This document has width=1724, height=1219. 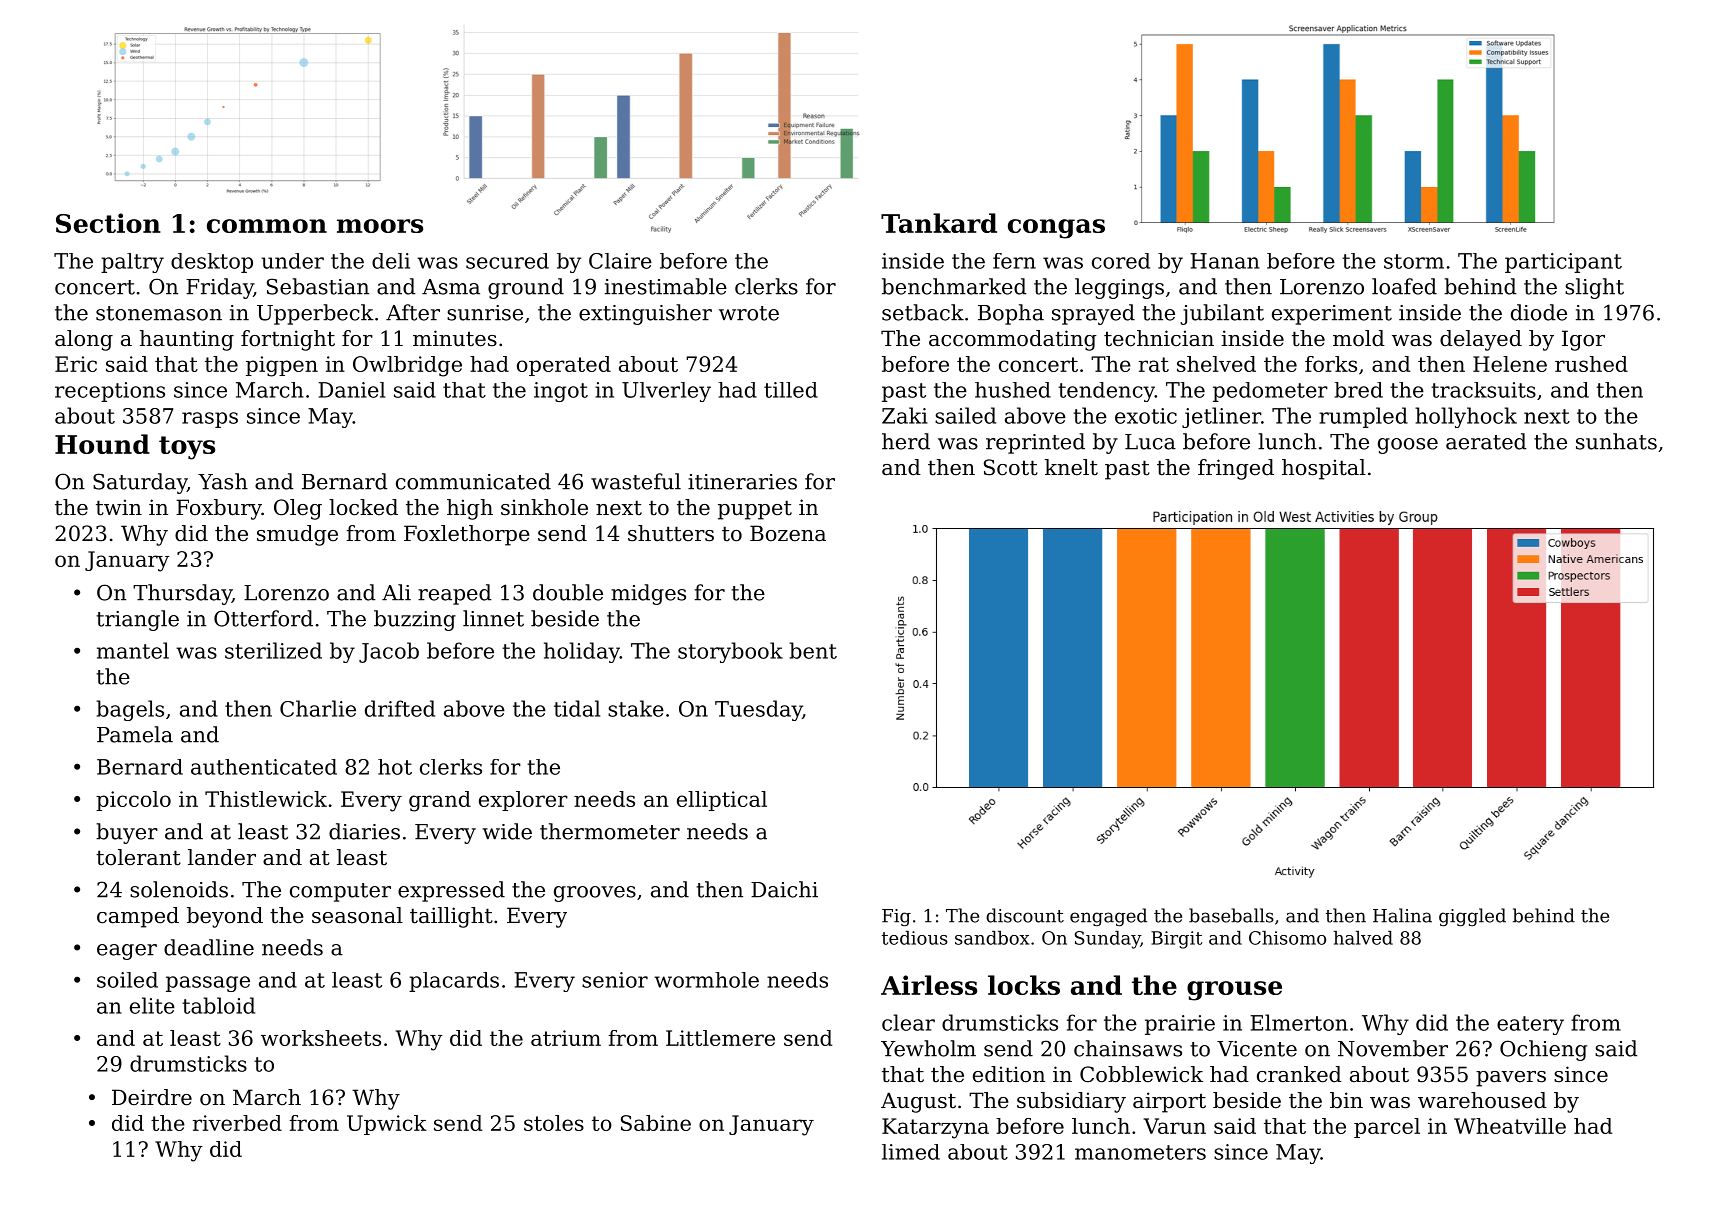 What do you see at coordinates (749, 313) in the document?
I see `wrote` at bounding box center [749, 313].
